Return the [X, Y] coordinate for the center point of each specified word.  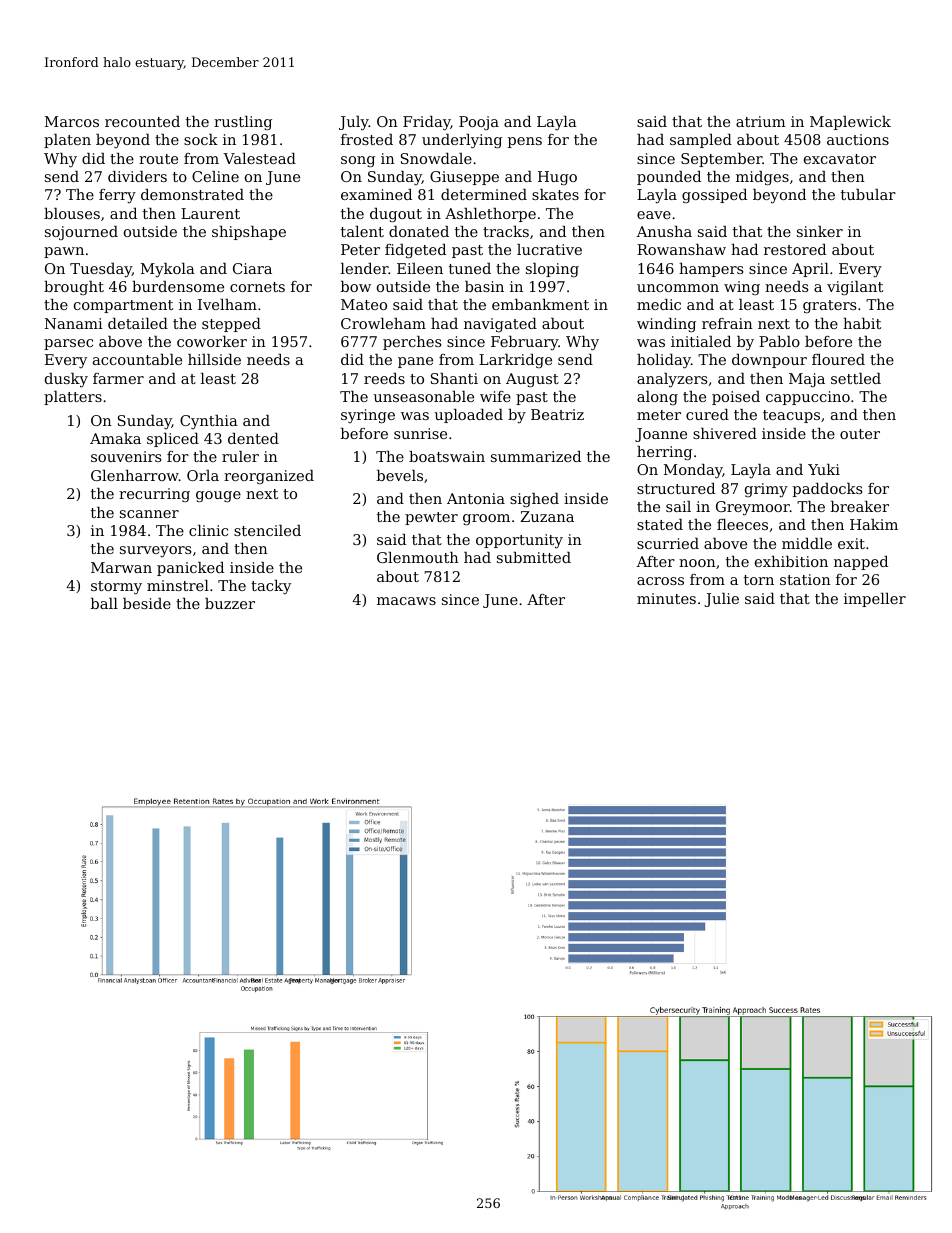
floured [838, 359]
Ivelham [227, 304]
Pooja [479, 123]
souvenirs [126, 456]
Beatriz [557, 414]
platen [67, 141]
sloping [552, 270]
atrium [761, 121]
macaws [406, 601]
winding [666, 325]
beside [147, 603]
